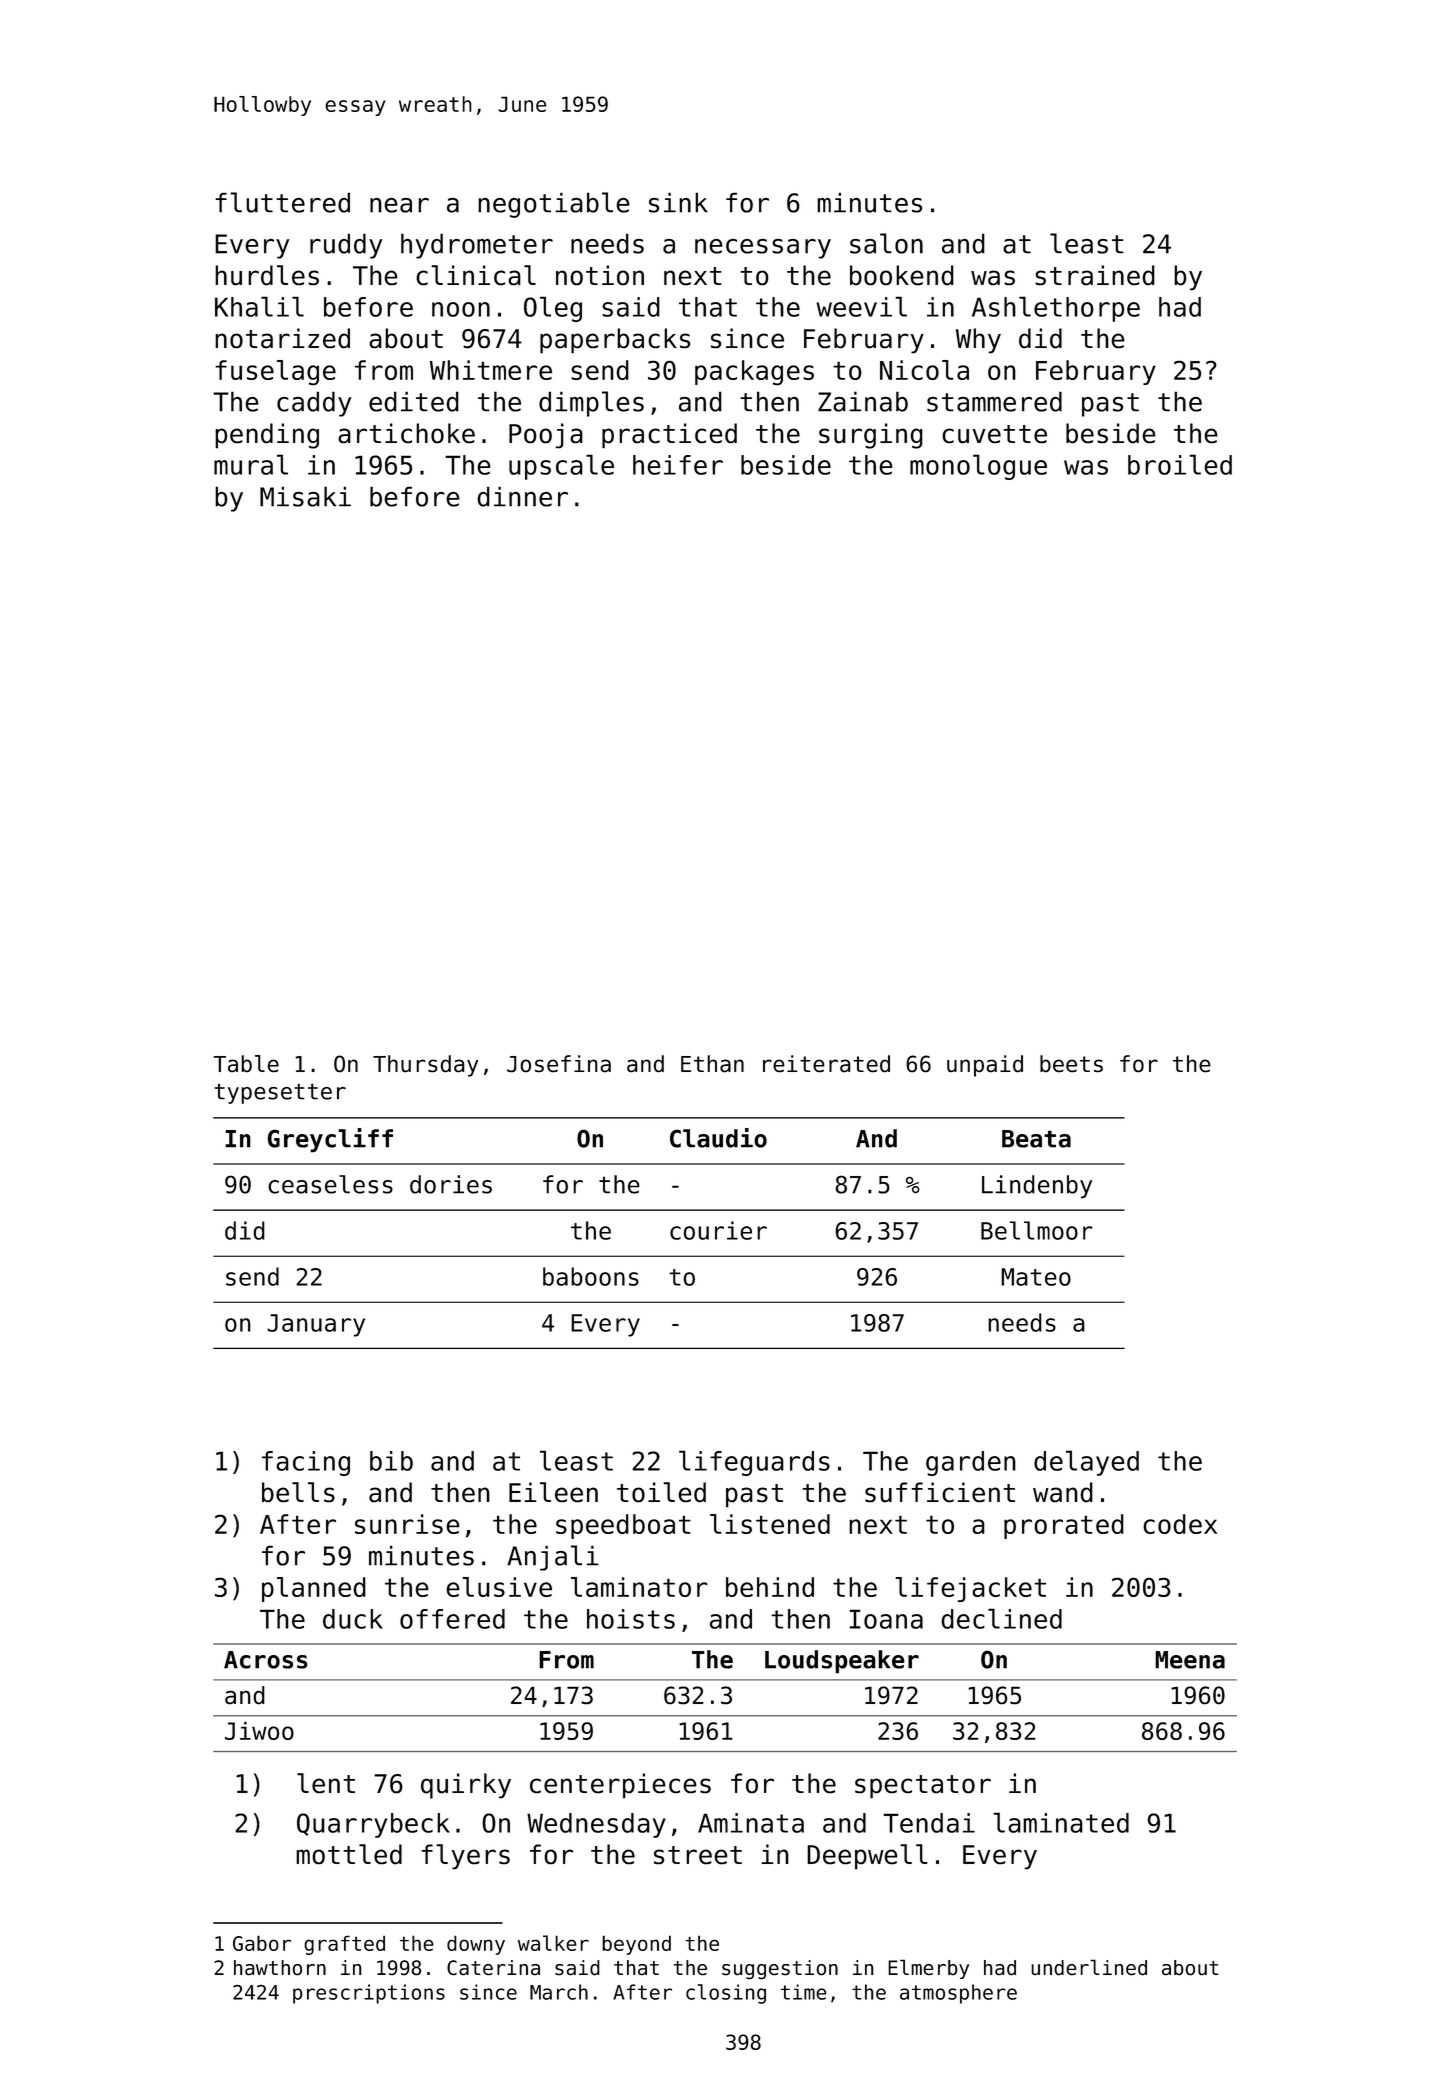 The height and width of the screenshot is (2100, 1450). I want to click on surging, so click(871, 436).
